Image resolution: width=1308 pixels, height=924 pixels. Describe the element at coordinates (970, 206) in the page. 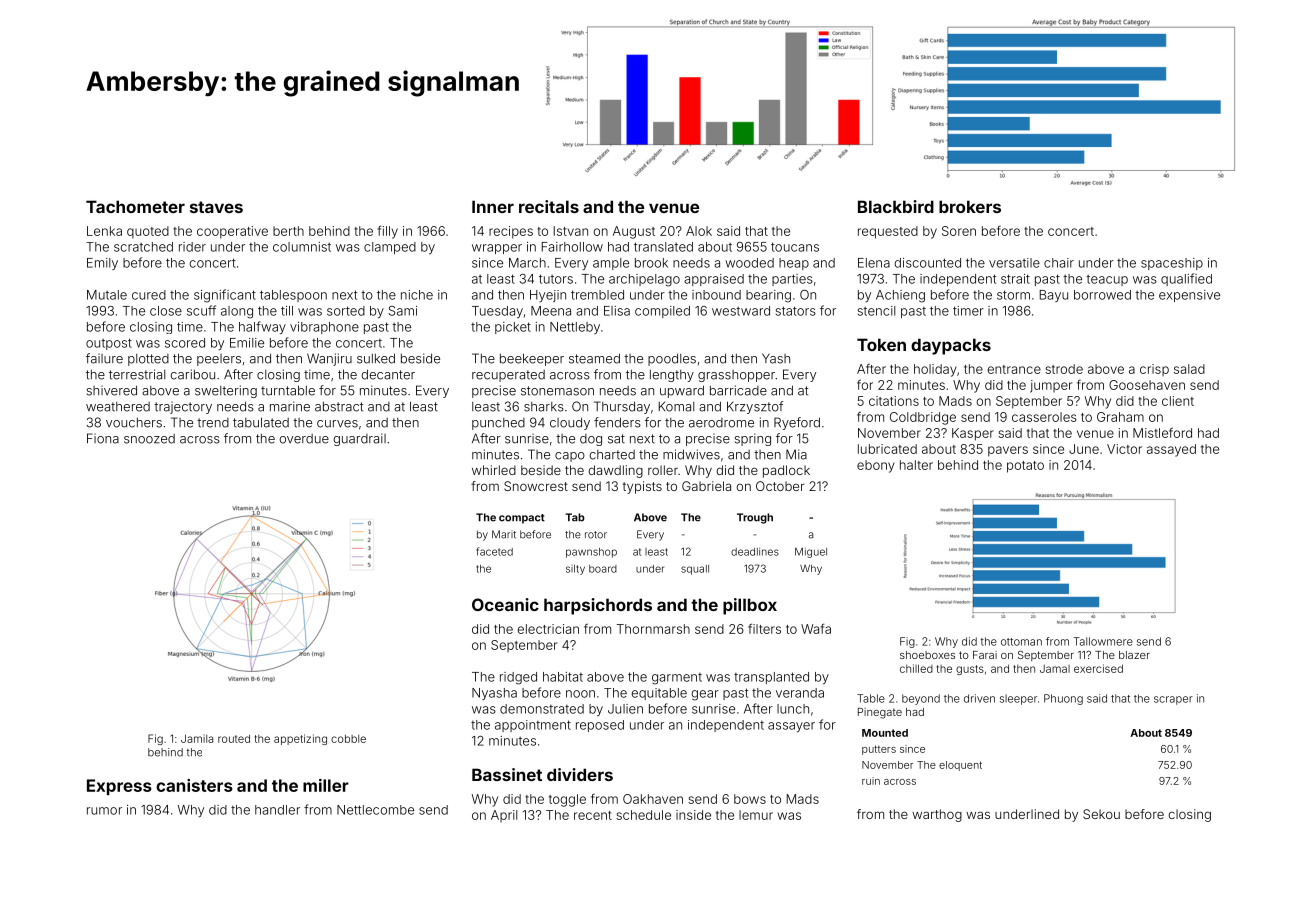

I see `brokers` at that location.
